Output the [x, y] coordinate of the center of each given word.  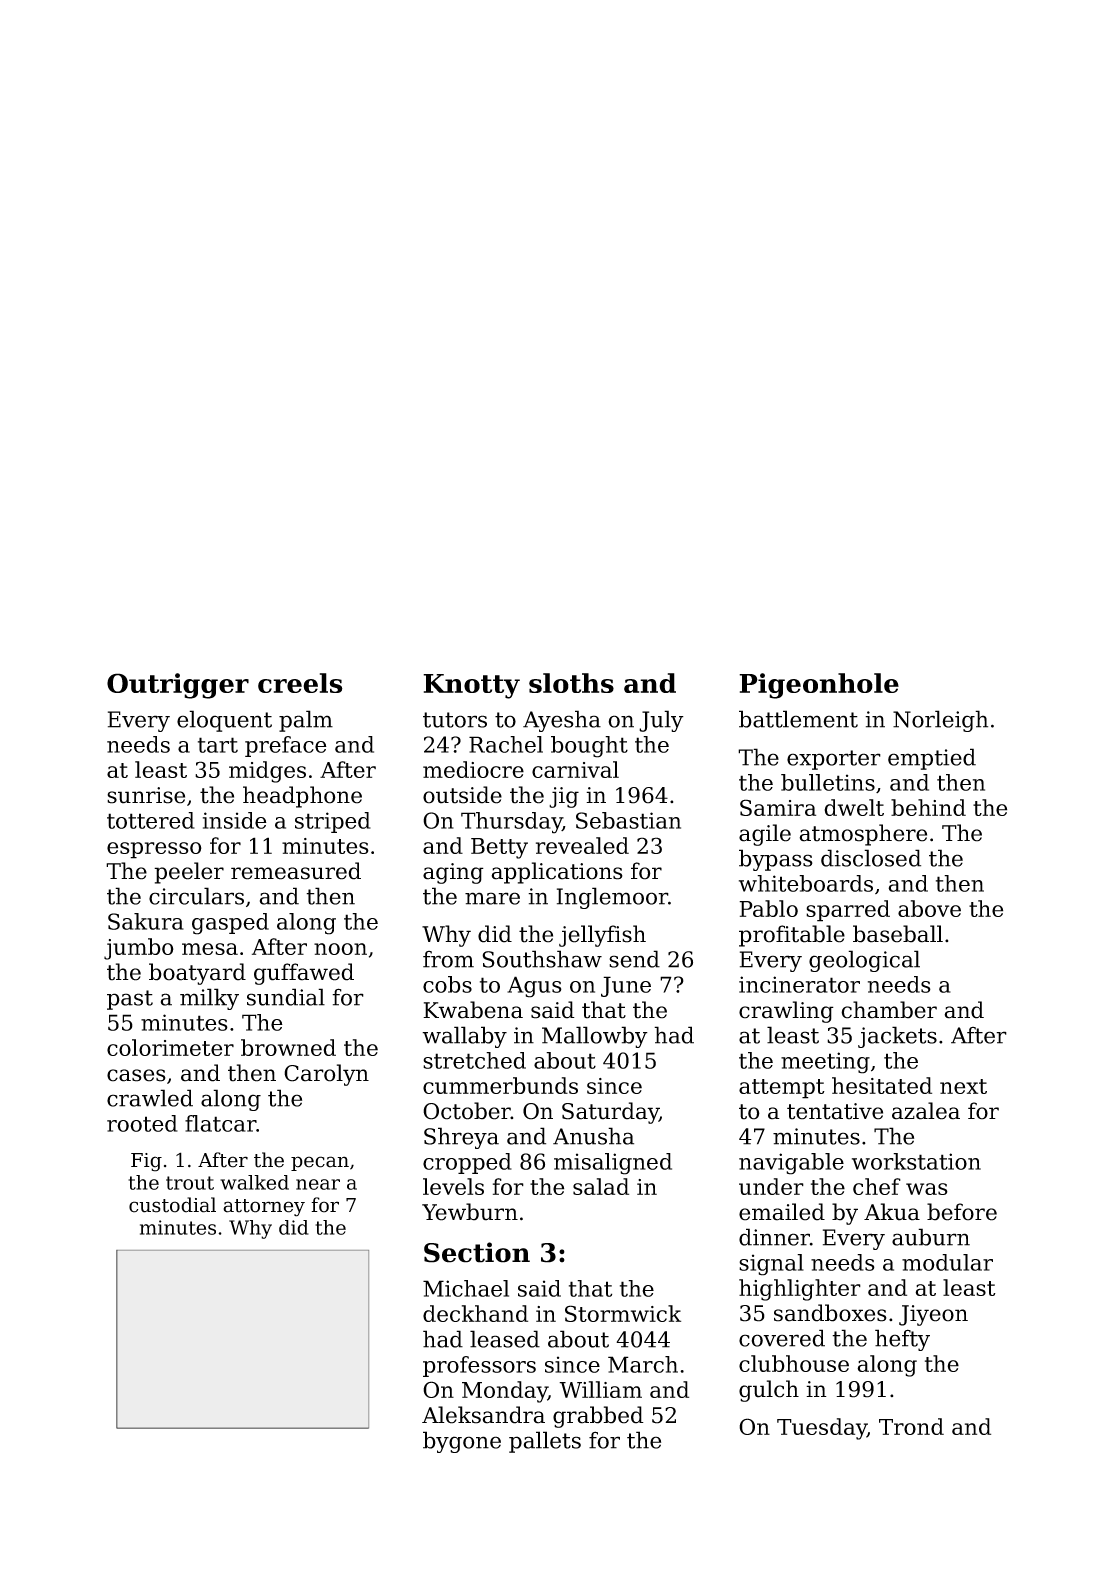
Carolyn [326, 1075]
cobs [447, 984]
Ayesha [562, 721]
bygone [462, 1442]
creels [300, 683]
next [963, 1086]
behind [928, 807]
